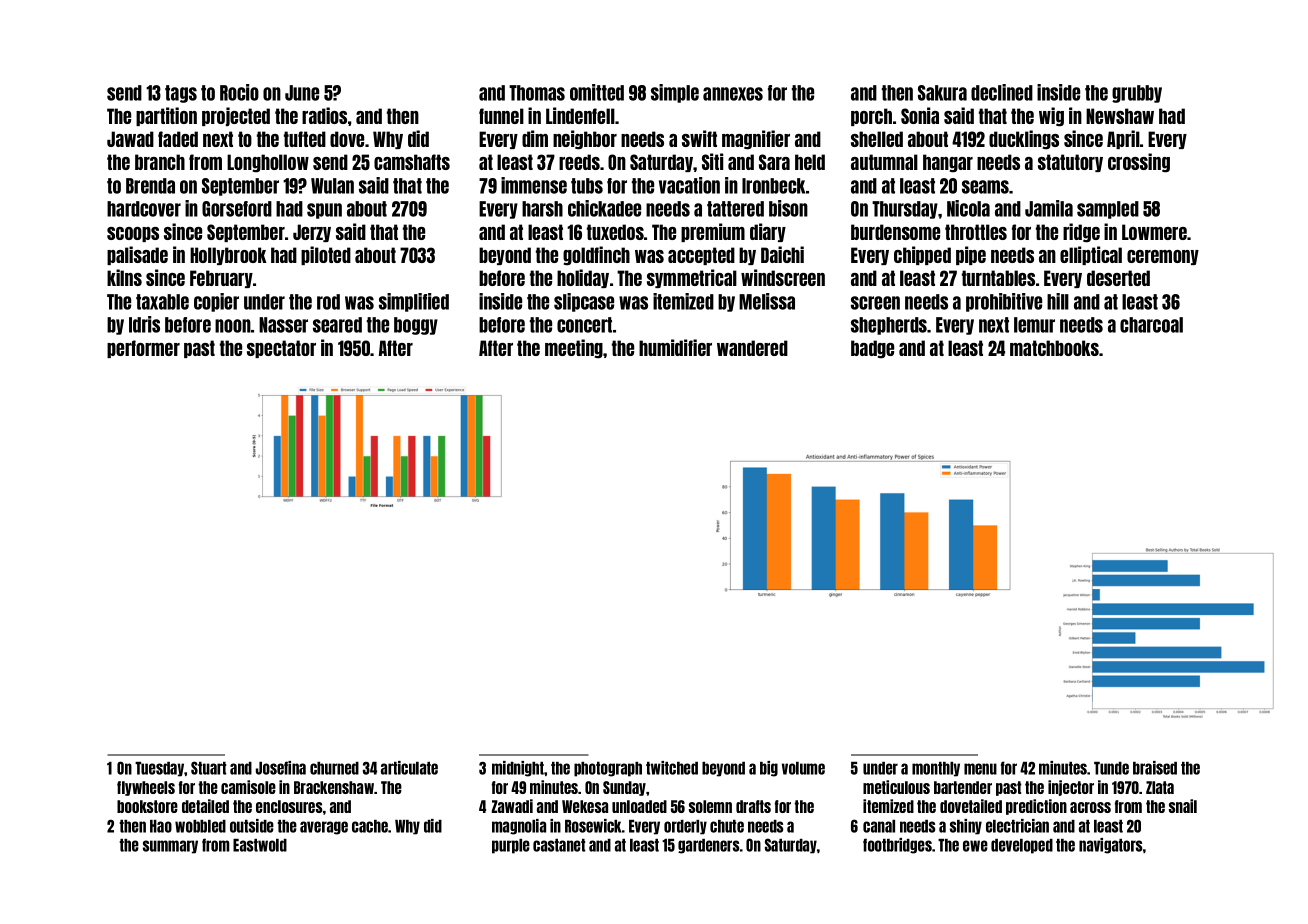 The height and width of the document is (924, 1308). I want to click on throttles, so click(976, 232).
